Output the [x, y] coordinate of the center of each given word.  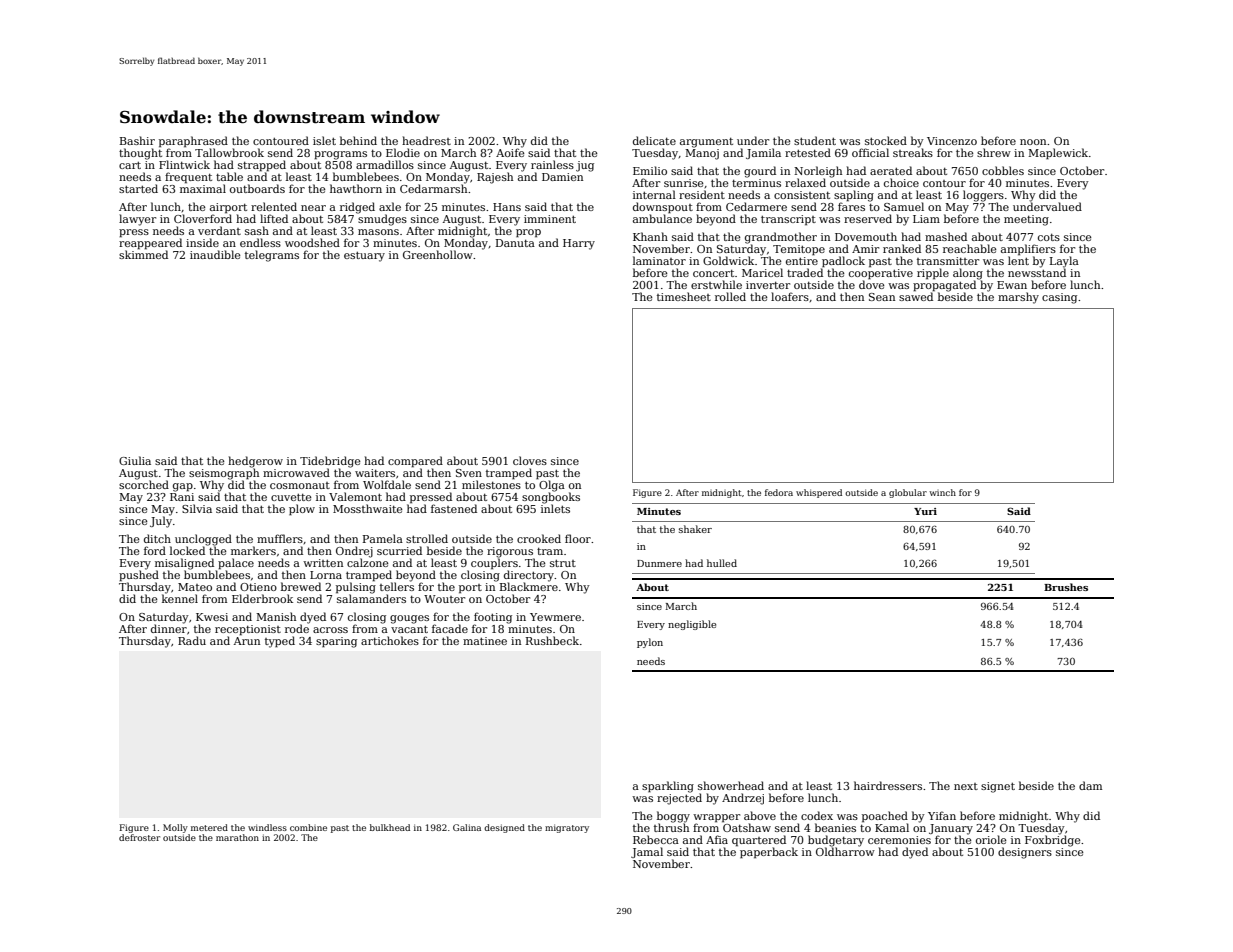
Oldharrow [845, 851]
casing [1059, 298]
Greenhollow [438, 254]
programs [340, 155]
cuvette [291, 497]
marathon [237, 837]
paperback [769, 853]
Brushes [1066, 587]
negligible [692, 625]
